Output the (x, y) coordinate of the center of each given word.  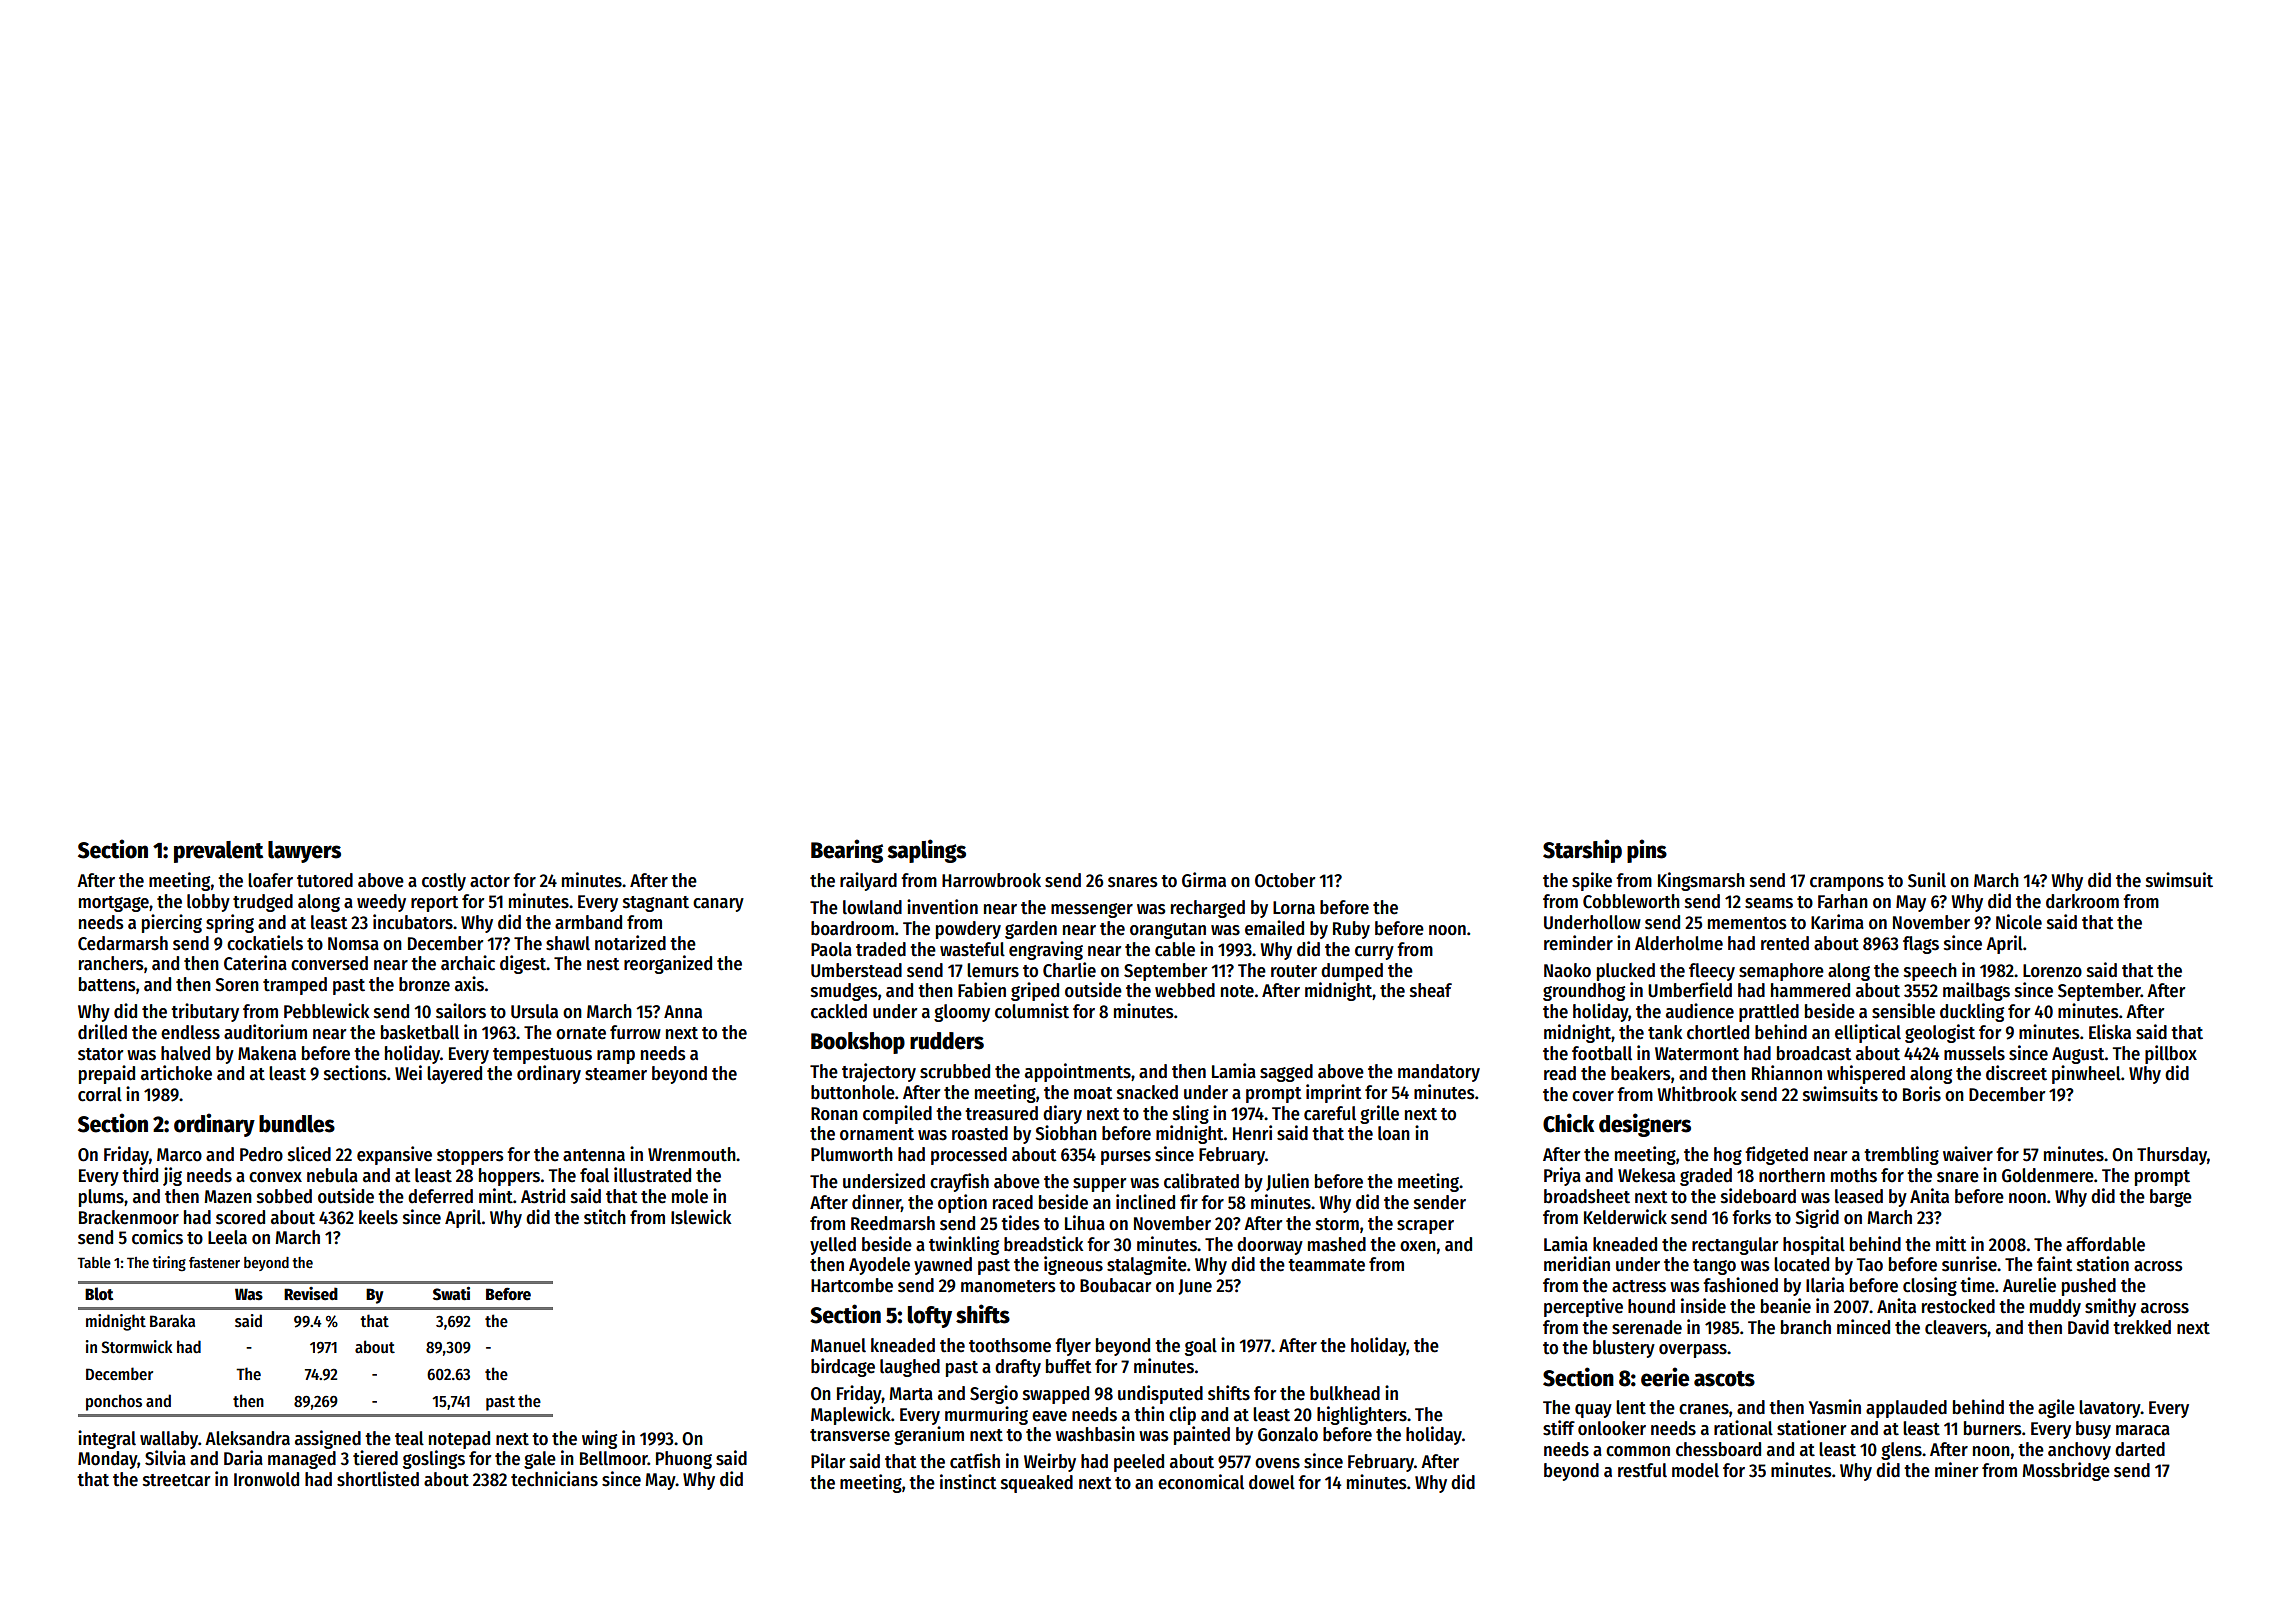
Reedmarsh (893, 1223)
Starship (1582, 851)
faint (2055, 1264)
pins (1647, 851)
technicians (554, 1479)
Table (94, 1262)
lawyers (304, 852)
